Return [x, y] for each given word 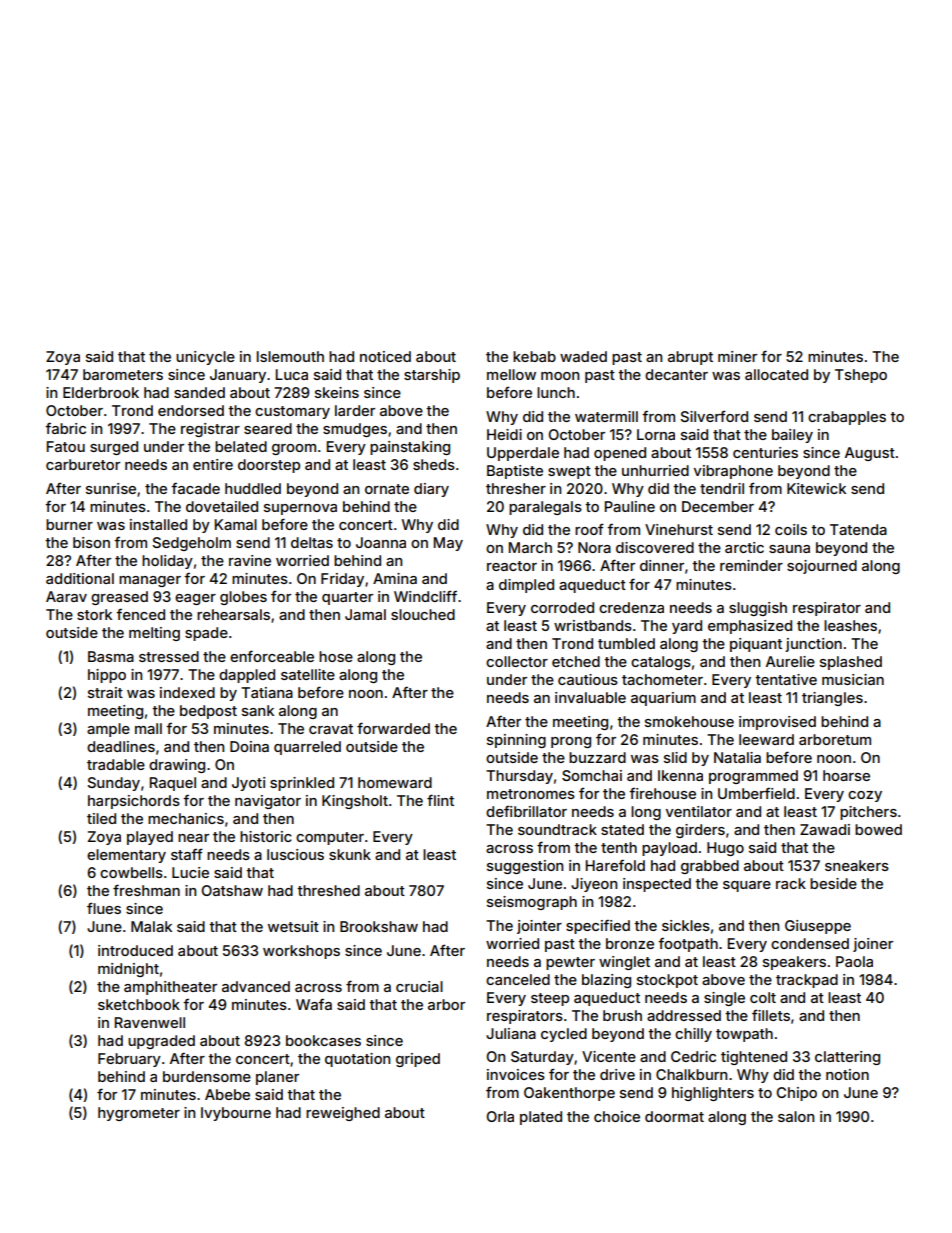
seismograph [532, 903]
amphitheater [170, 988]
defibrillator [526, 811]
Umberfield [756, 793]
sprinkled [302, 784]
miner [737, 356]
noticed [385, 356]
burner [69, 524]
